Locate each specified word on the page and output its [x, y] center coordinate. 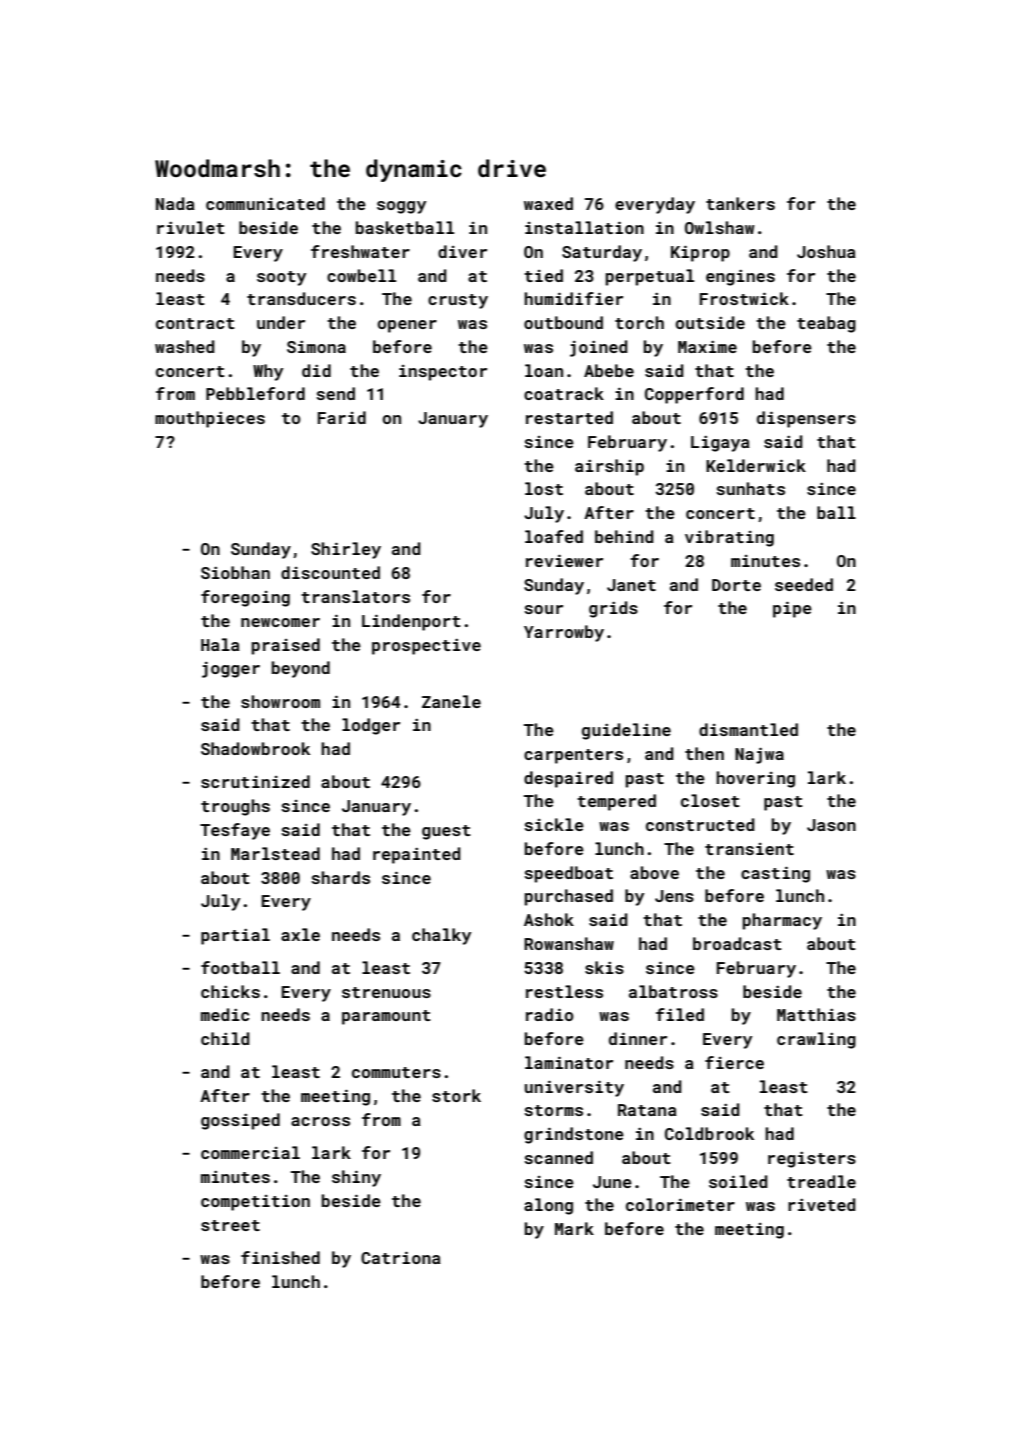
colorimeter [680, 1204]
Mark [574, 1228]
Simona [316, 347]
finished [280, 1257]
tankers [740, 203]
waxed [548, 203]
